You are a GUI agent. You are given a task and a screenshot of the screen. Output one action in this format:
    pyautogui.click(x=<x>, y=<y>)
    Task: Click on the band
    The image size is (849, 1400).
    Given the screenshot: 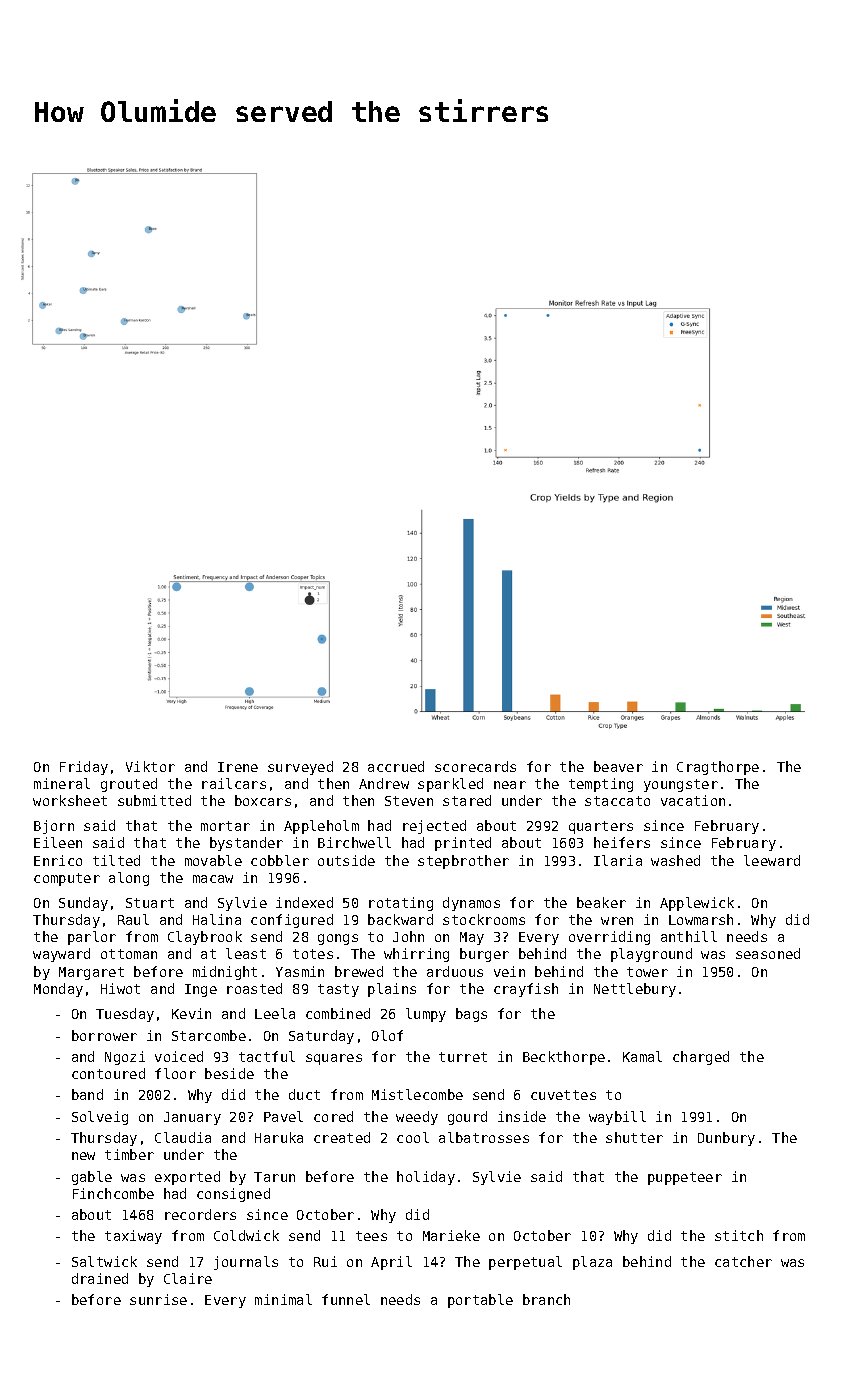 What is the action you would take?
    pyautogui.click(x=87, y=1094)
